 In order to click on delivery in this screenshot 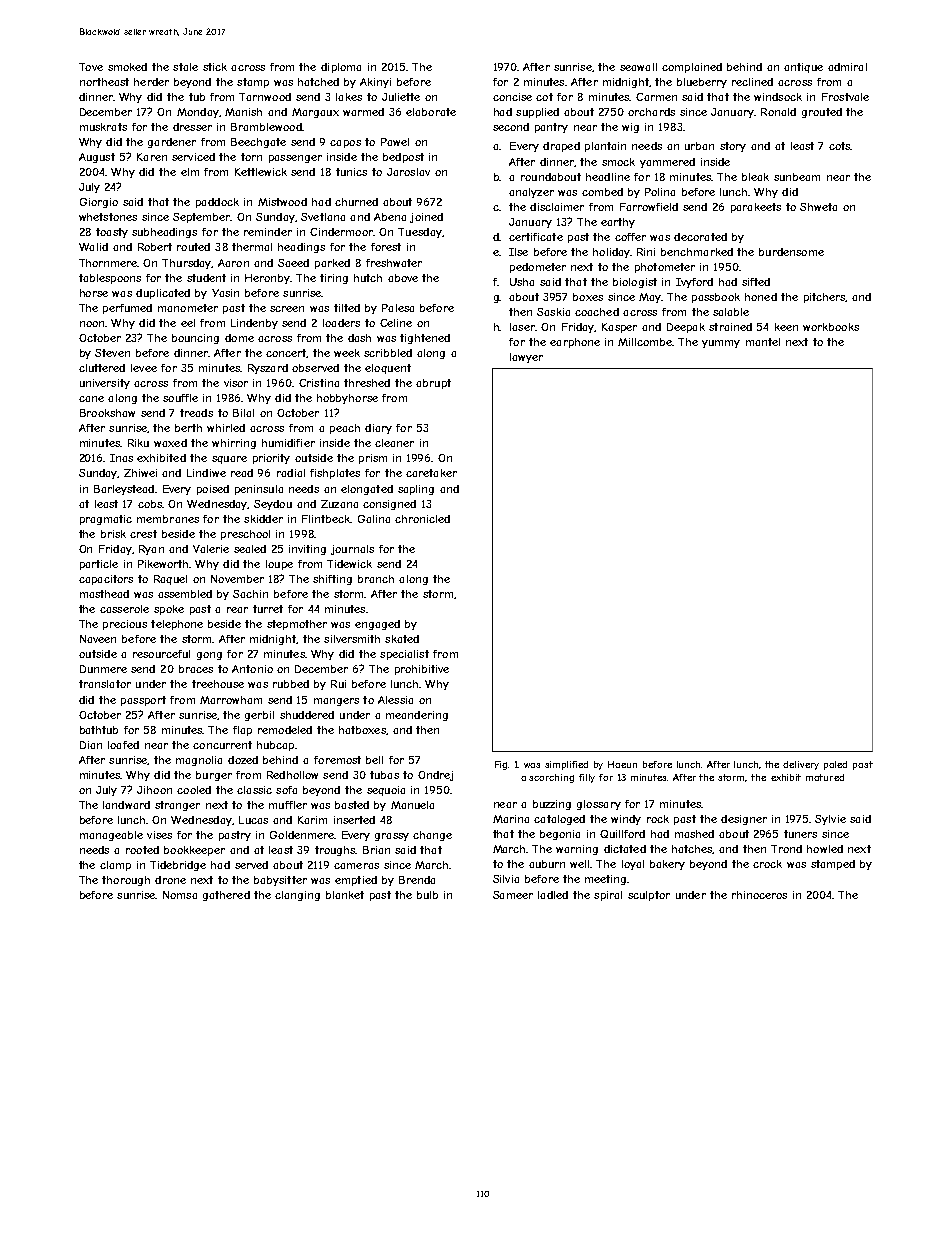, I will do `click(801, 765)`.
